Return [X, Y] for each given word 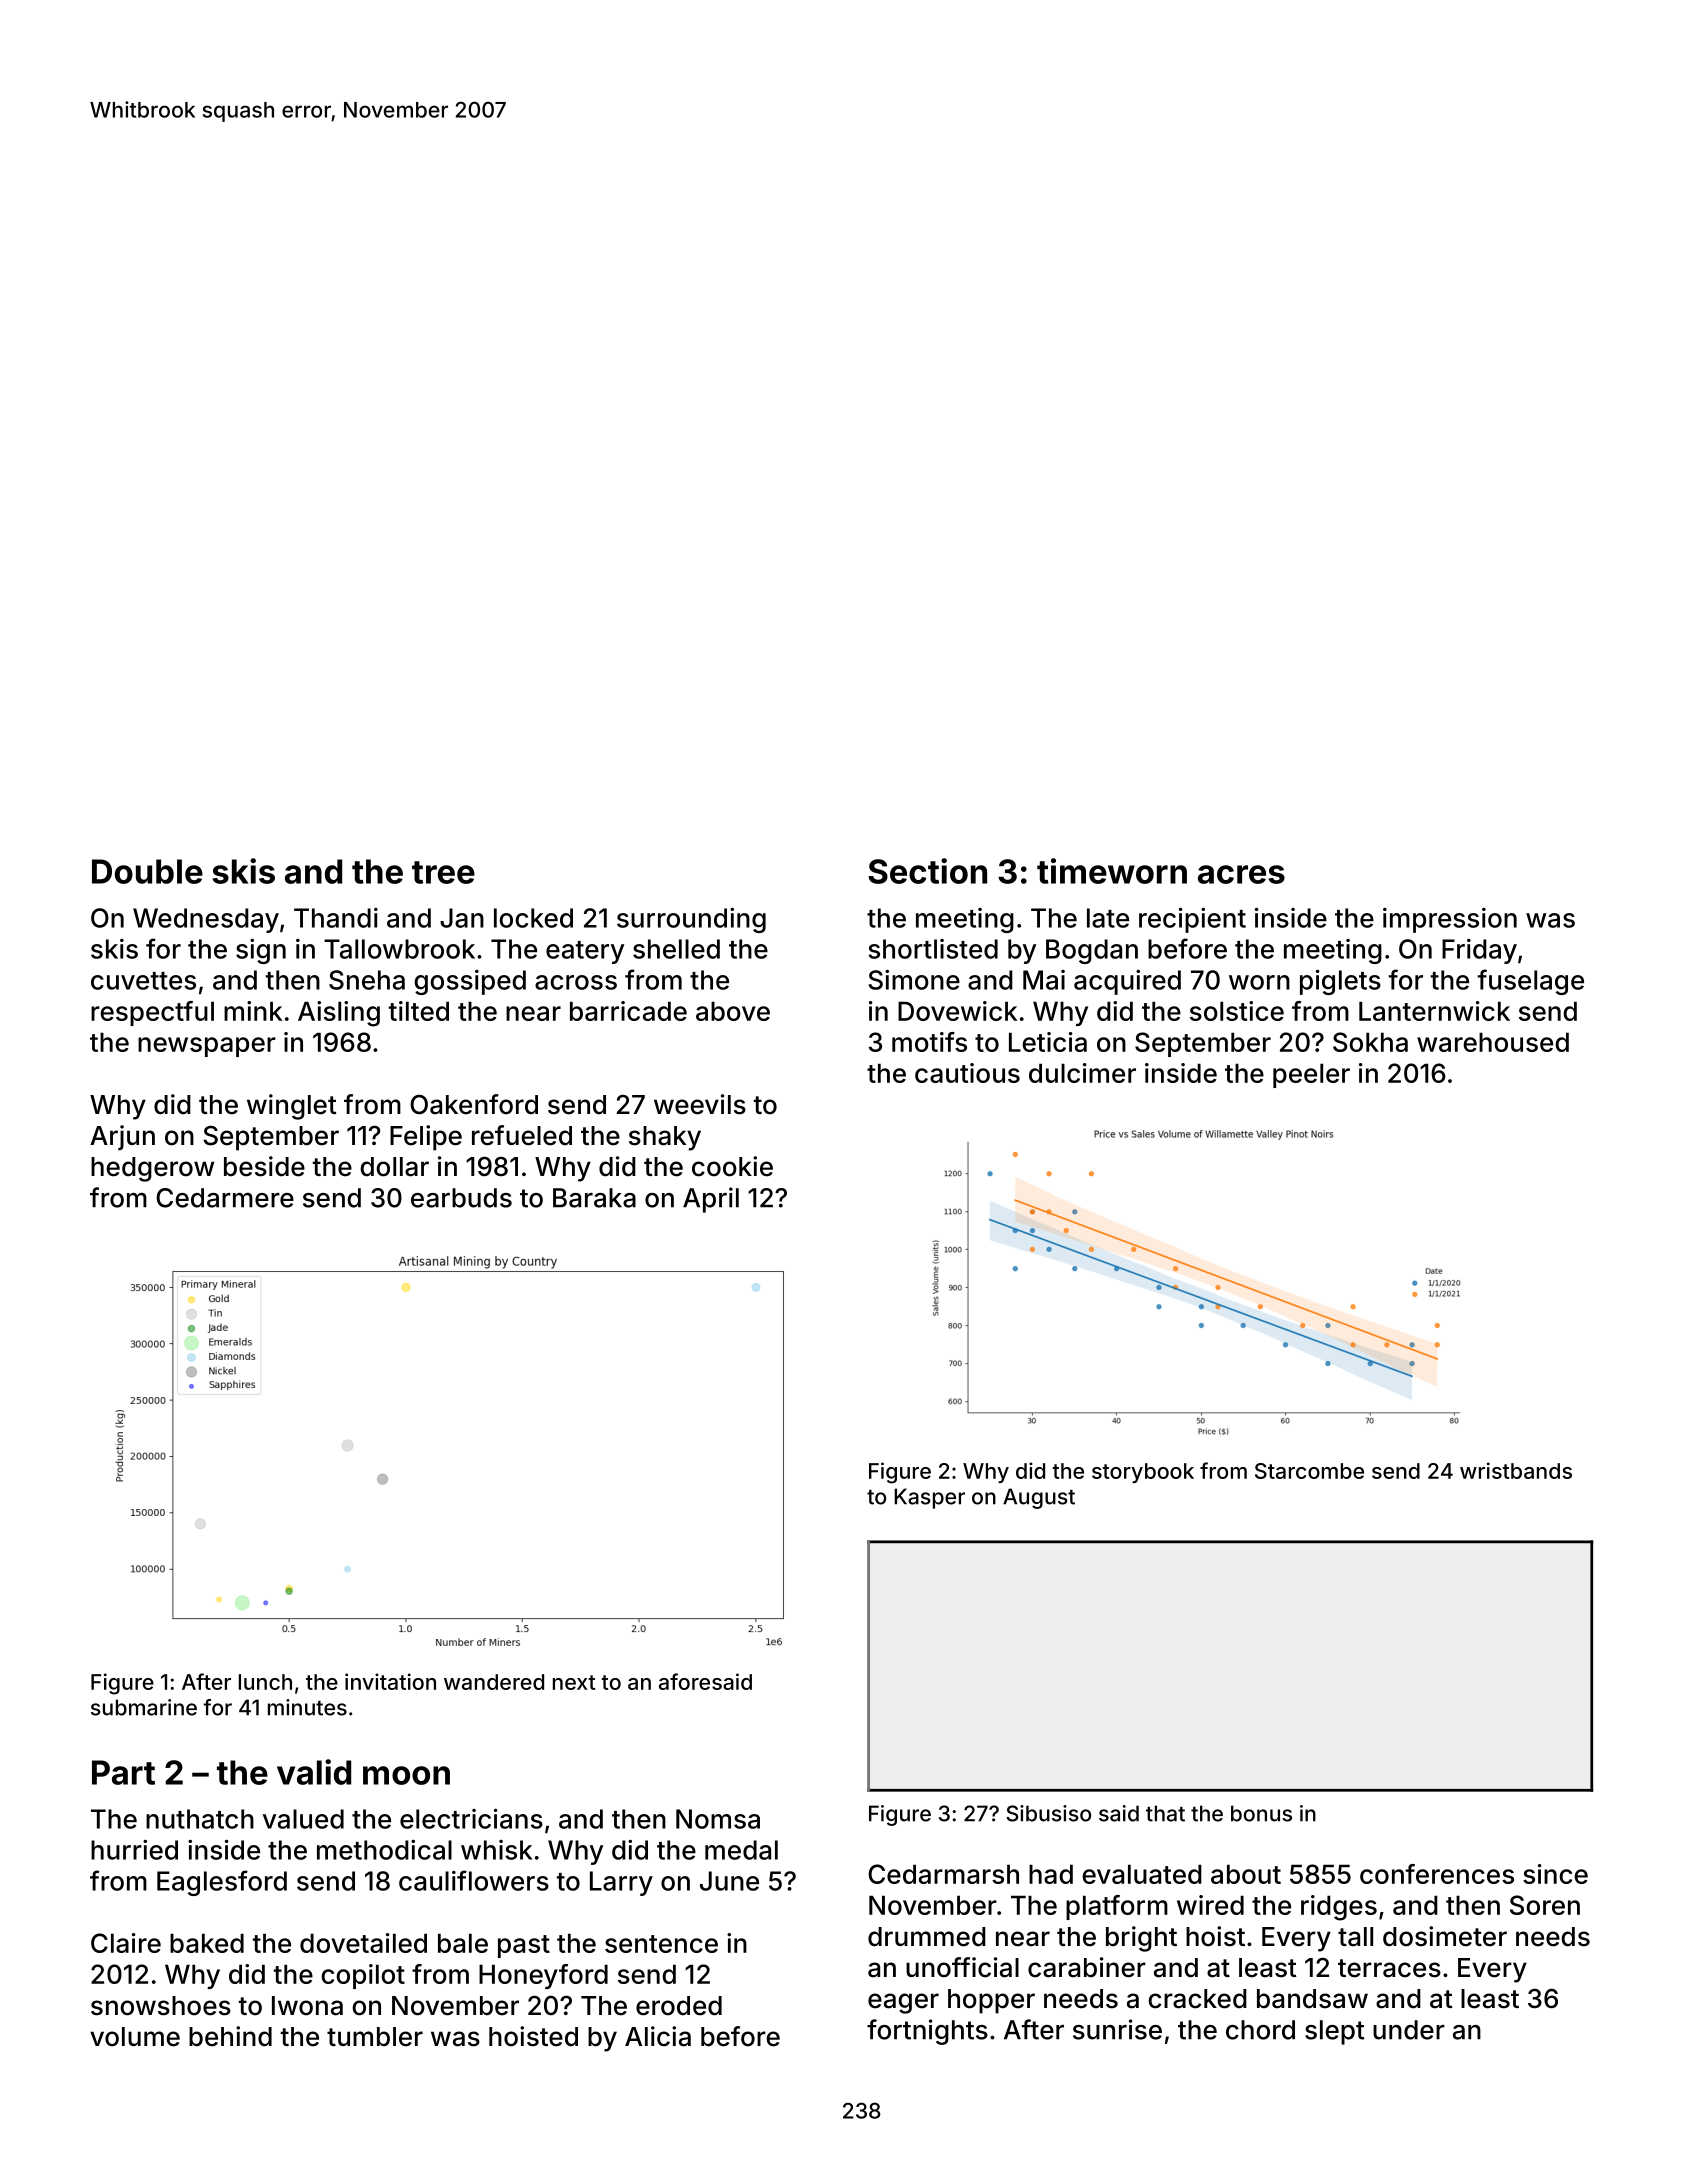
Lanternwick [1434, 1011]
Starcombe [1309, 1471]
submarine [144, 1707]
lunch [265, 1682]
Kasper [929, 1498]
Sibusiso [1048, 1813]
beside [264, 1166]
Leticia [1048, 1042]
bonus [1261, 1813]
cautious [967, 1073]
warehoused [1493, 1042]
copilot [363, 1976]
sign [261, 951]
